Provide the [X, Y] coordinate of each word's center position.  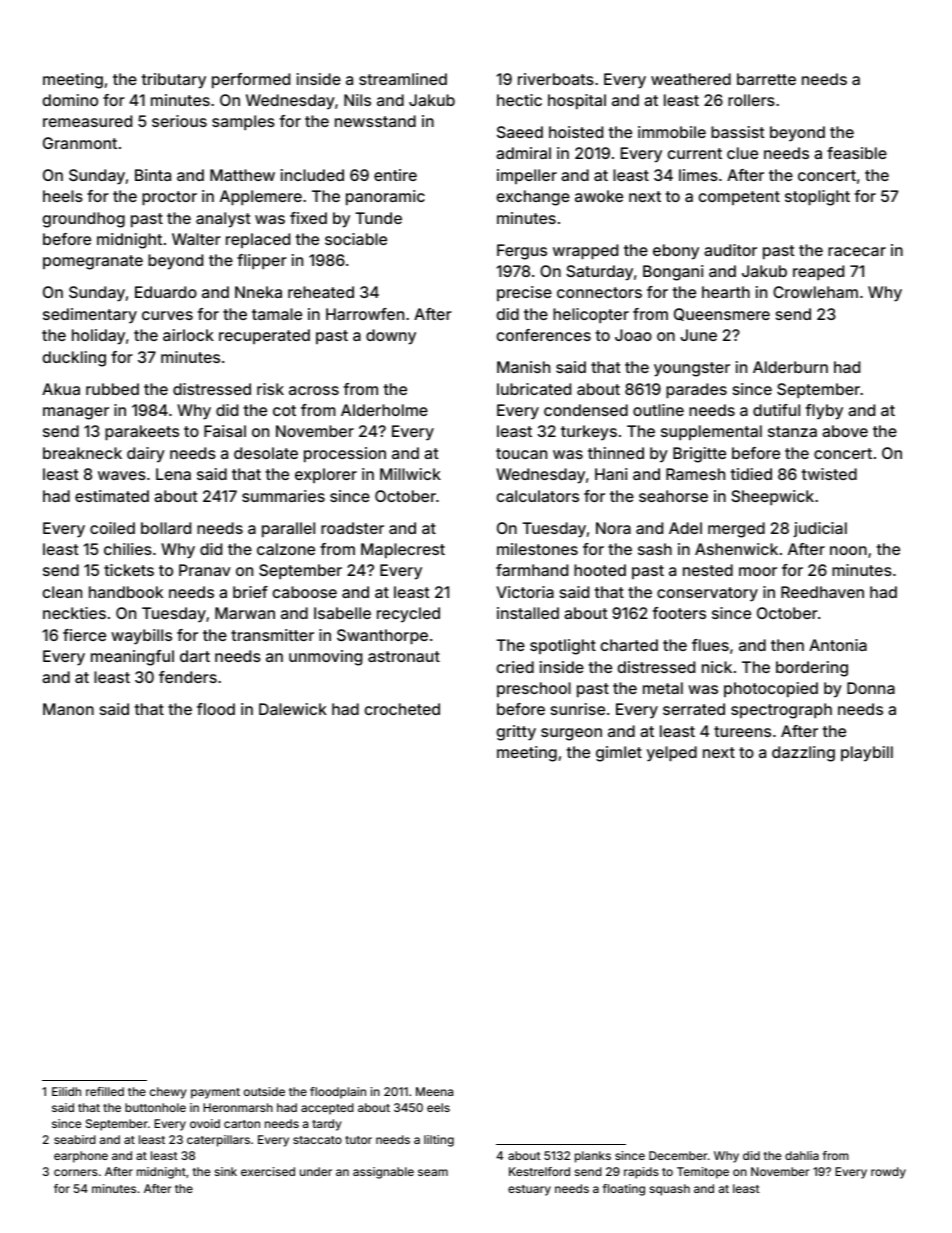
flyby [824, 412]
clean [62, 592]
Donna [871, 688]
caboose [305, 592]
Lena [173, 474]
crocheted [402, 709]
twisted [829, 474]
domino [70, 100]
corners [76, 1172]
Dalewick [293, 709]
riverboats [556, 79]
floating [624, 1190]
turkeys [589, 433]
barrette [766, 79]
